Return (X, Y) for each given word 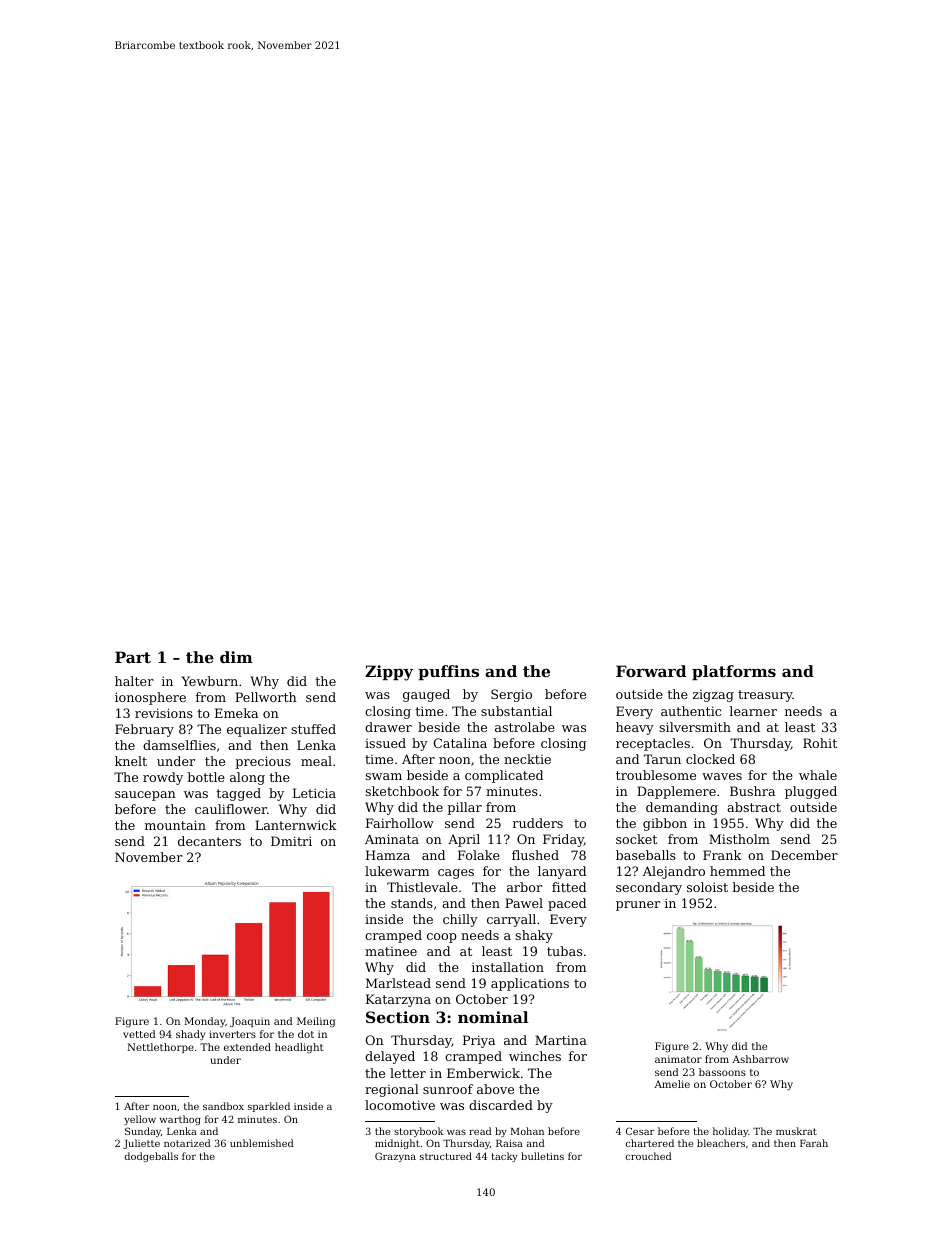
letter (408, 1073)
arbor (524, 887)
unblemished (262, 1143)
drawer (388, 727)
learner (753, 711)
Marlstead (398, 983)
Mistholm (739, 839)
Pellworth (266, 697)
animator (678, 1059)
